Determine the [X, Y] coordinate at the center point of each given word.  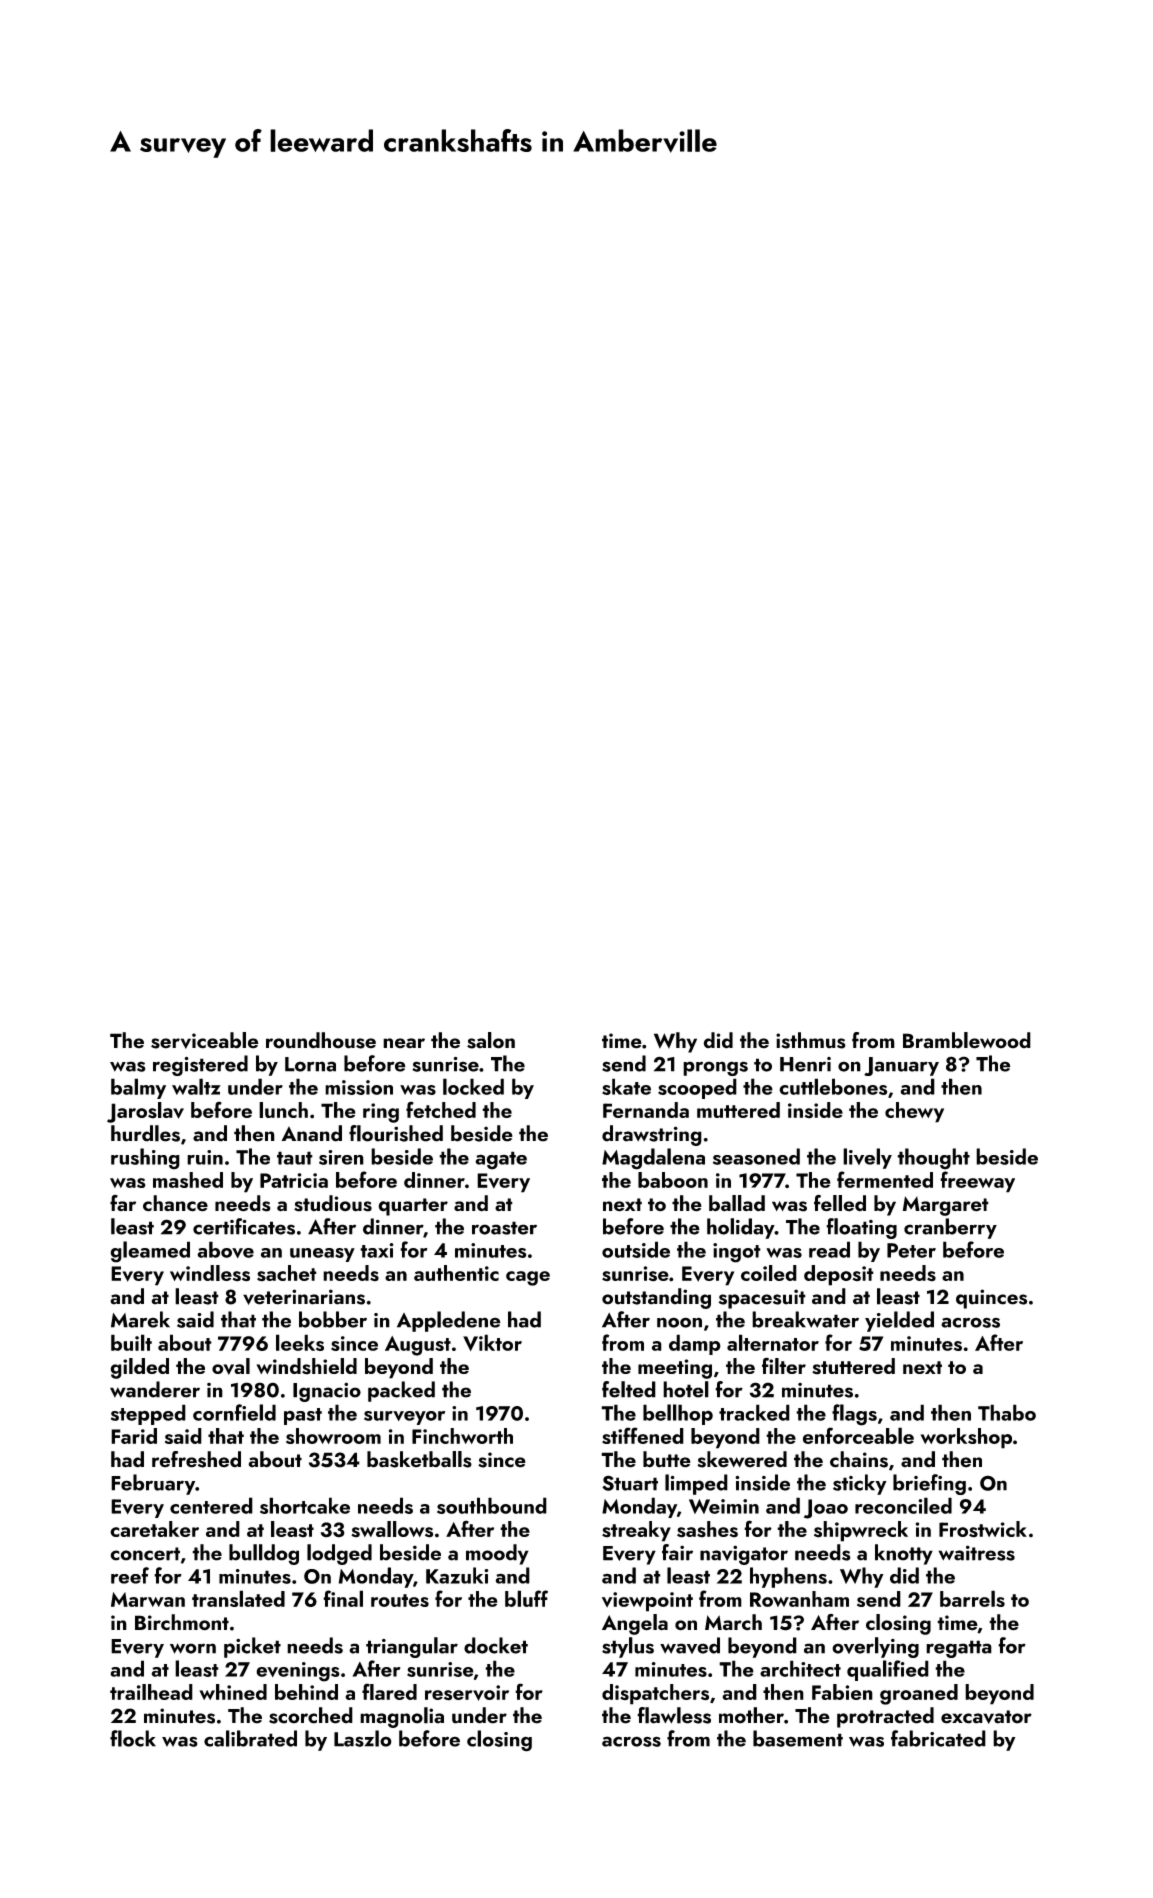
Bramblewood [967, 1040]
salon [491, 1040]
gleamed [150, 1252]
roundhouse [321, 1040]
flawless [674, 1715]
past [303, 1416]
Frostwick [983, 1529]
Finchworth [462, 1436]
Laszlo [363, 1738]
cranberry [950, 1228]
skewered [742, 1459]
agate [501, 1160]
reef [130, 1575]
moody [497, 1554]
